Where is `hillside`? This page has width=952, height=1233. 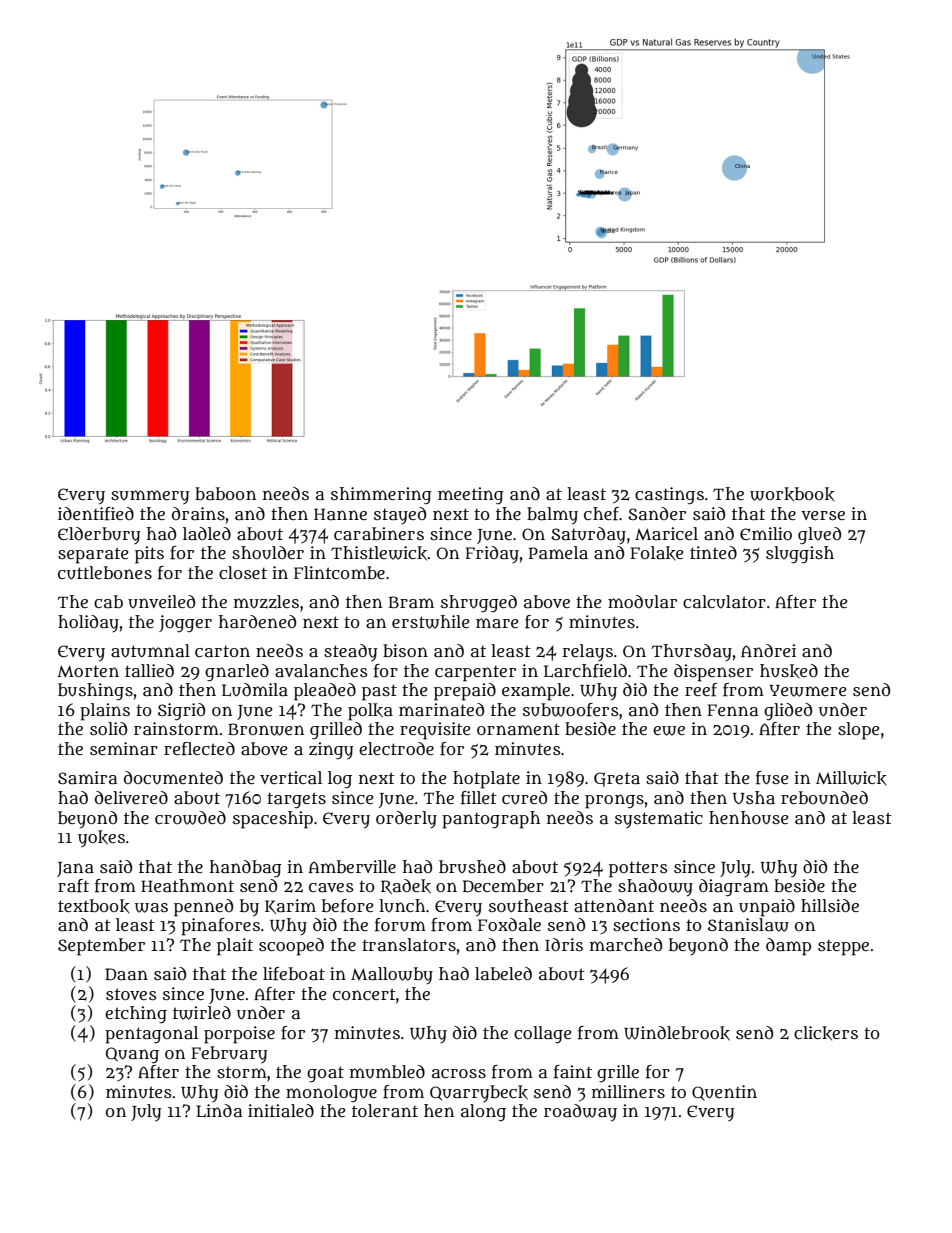
hillside is located at coordinates (830, 905).
